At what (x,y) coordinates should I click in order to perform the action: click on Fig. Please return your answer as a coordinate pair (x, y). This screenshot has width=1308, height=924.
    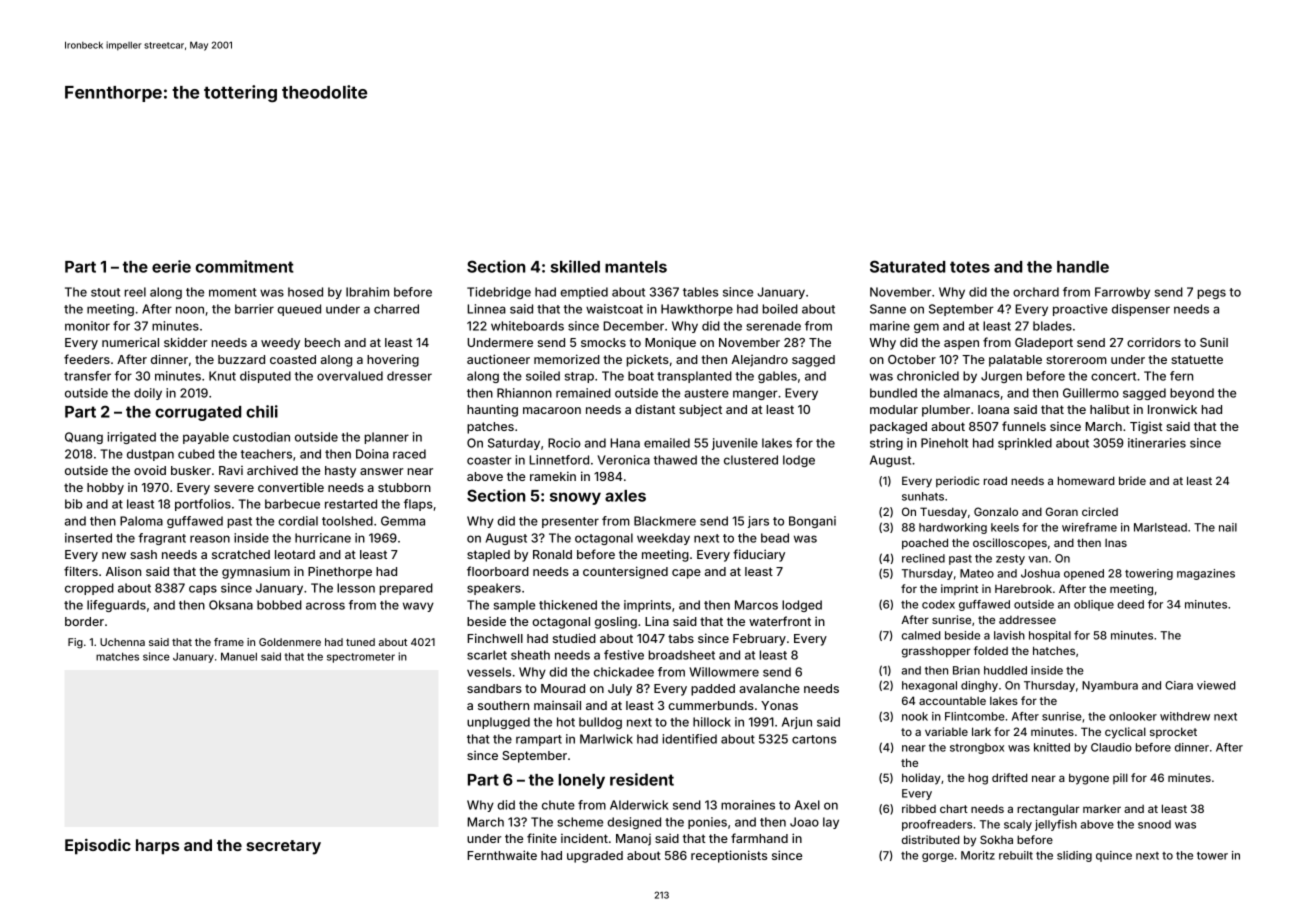
    Looking at the image, I should click on (75, 643).
